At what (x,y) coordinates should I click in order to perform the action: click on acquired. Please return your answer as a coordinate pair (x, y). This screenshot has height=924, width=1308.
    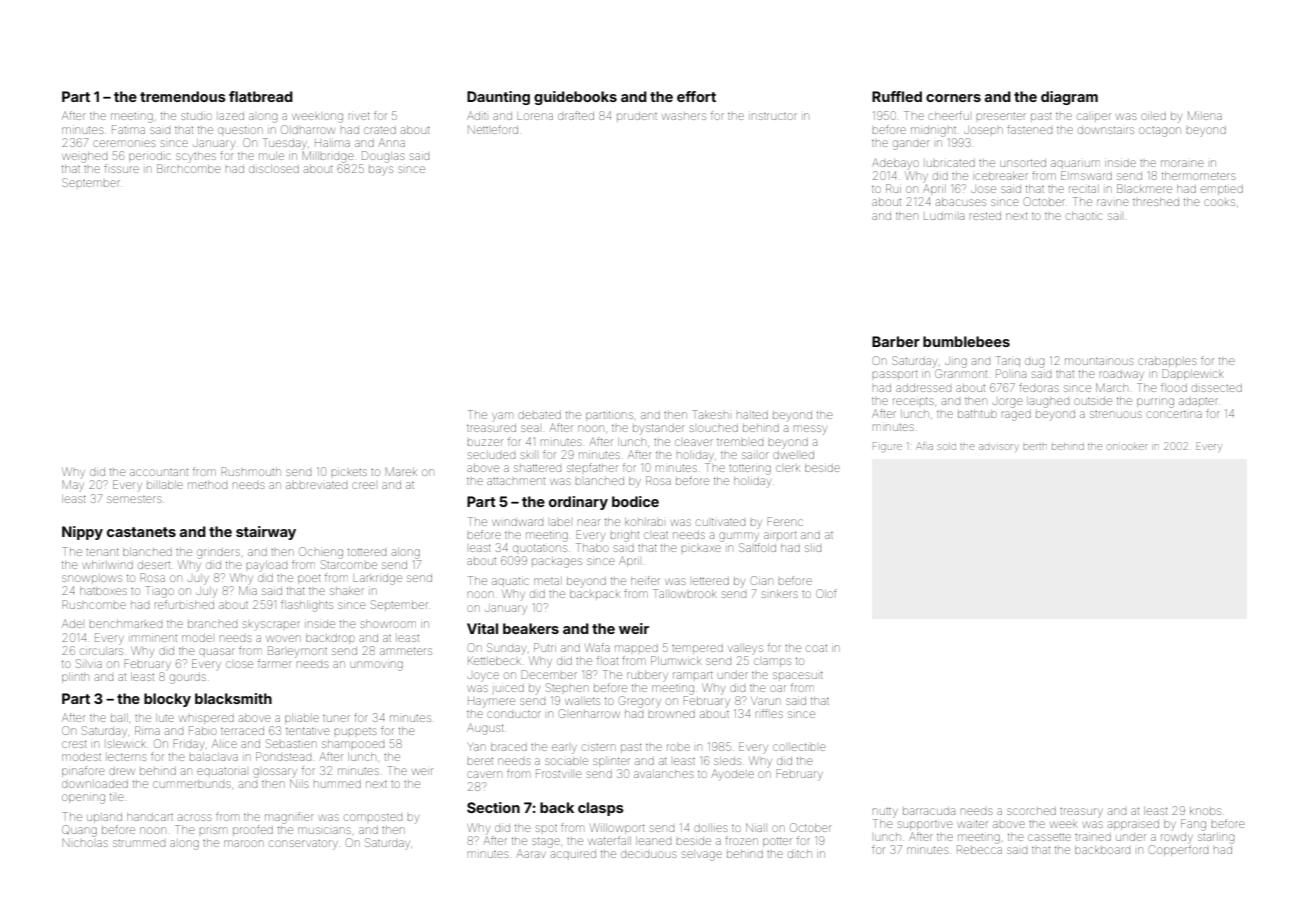
    Looking at the image, I should click on (573, 855).
